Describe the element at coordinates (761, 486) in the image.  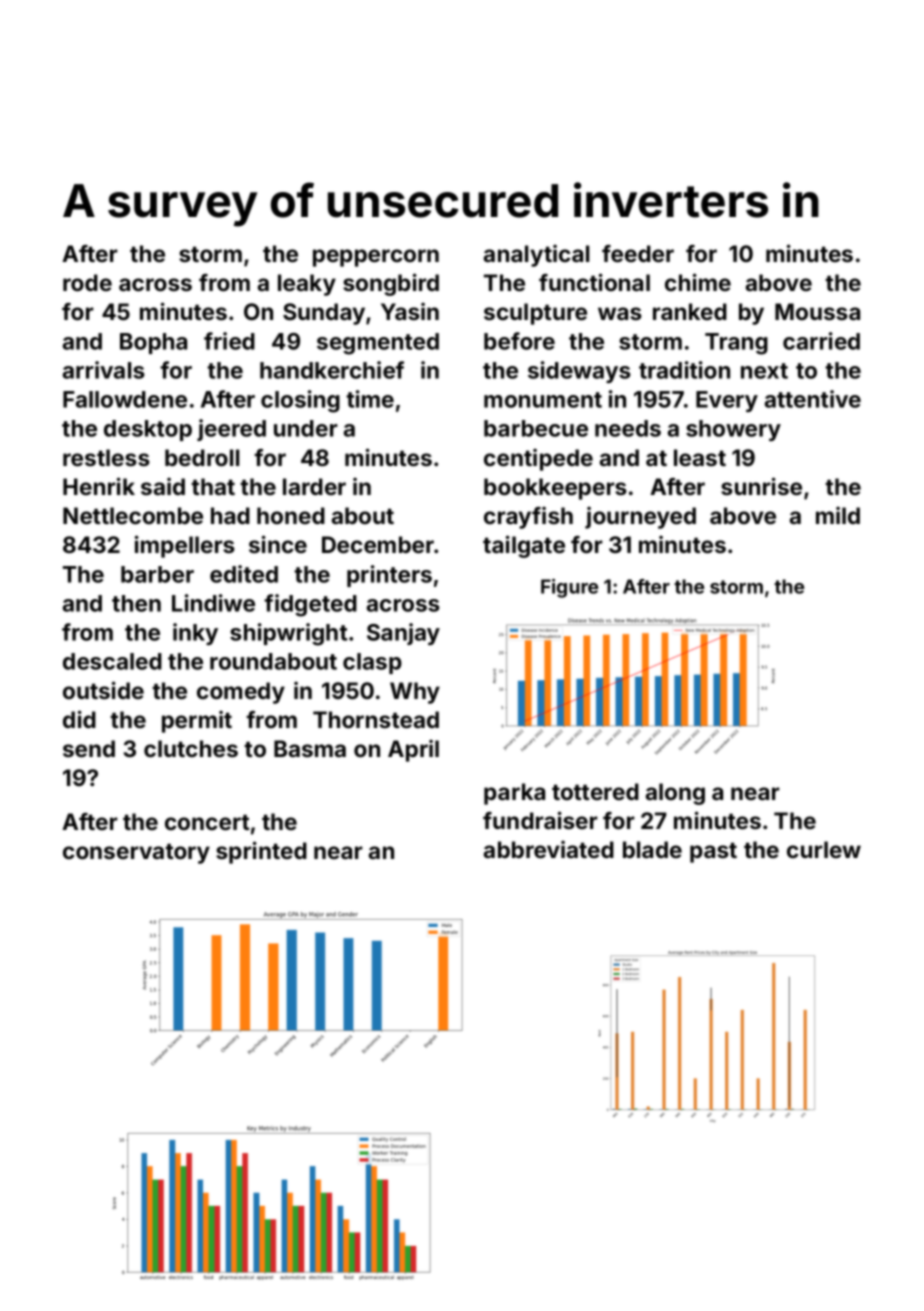
I see `sunrise` at that location.
